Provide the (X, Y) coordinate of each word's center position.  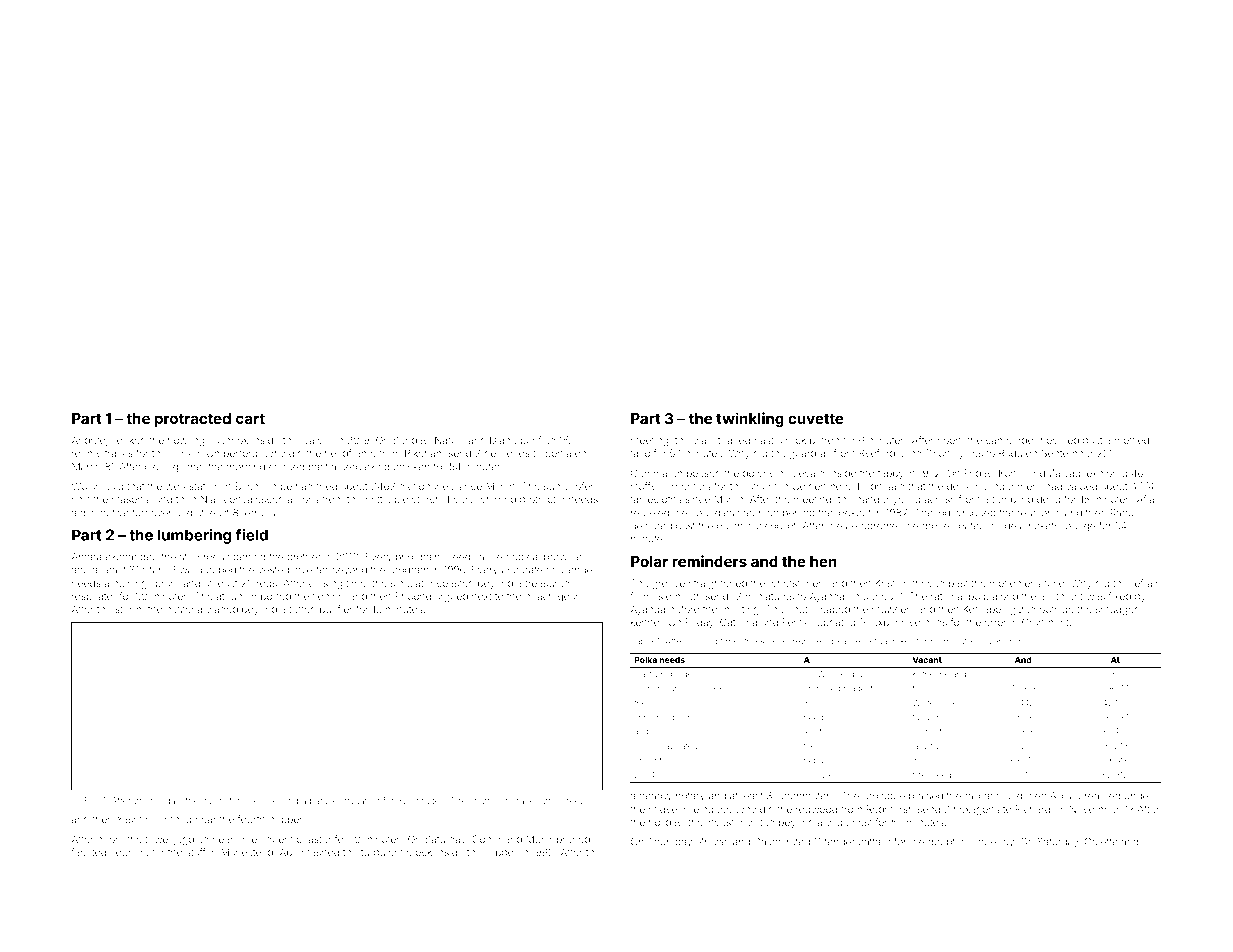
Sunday (410, 441)
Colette (1101, 842)
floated (969, 525)
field (252, 535)
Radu (1010, 453)
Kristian (892, 583)
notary (690, 797)
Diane (503, 440)
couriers (129, 852)
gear (568, 598)
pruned (573, 840)
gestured (651, 527)
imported (270, 597)
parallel (324, 801)
